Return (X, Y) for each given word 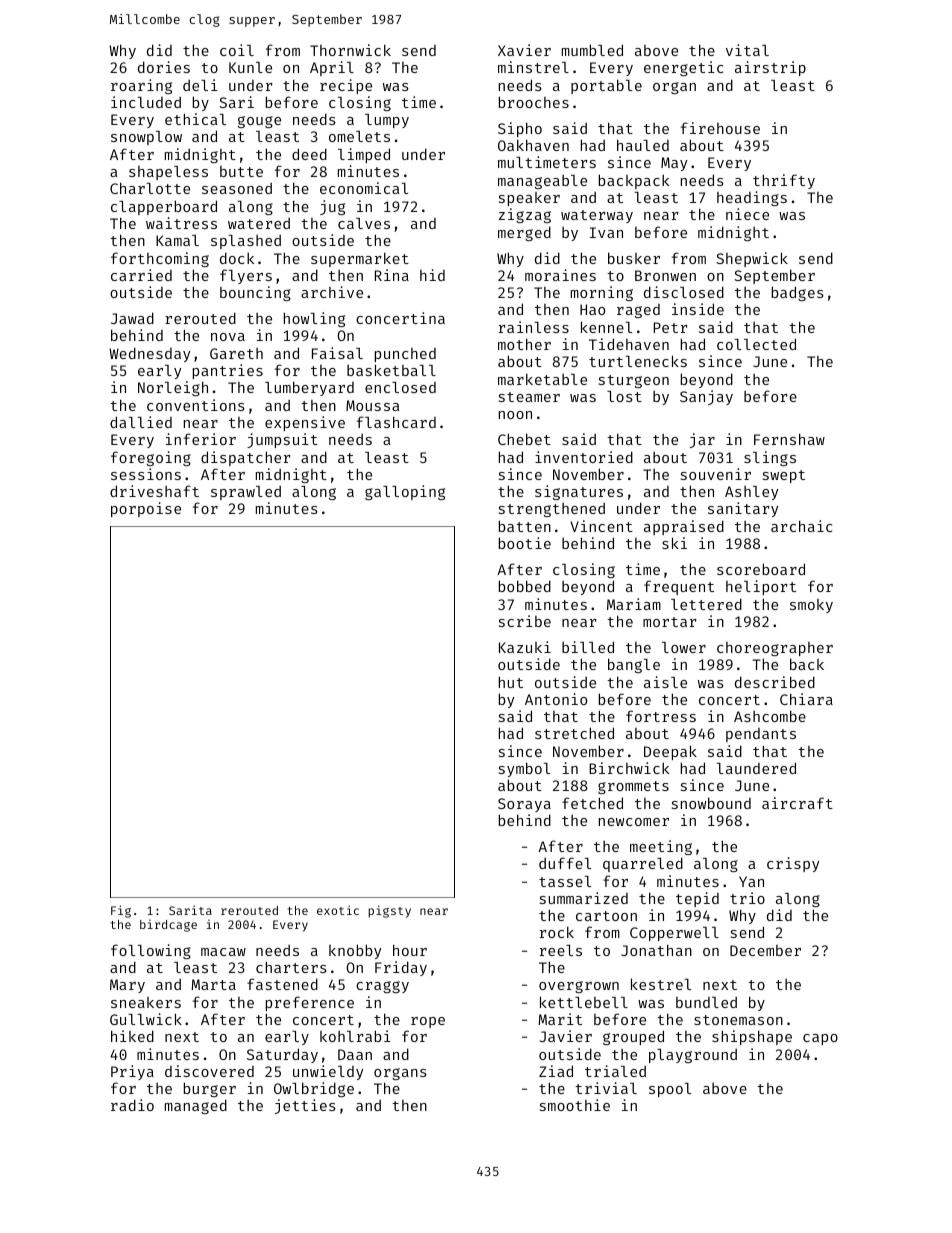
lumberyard (309, 388)
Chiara (806, 699)
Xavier (524, 50)
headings (752, 198)
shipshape (752, 1037)
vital (747, 50)
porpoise (146, 509)
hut (511, 682)
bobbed (525, 586)
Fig (121, 911)
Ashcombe (770, 716)
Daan (355, 1054)
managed (196, 1106)
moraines (560, 275)
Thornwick (350, 50)
